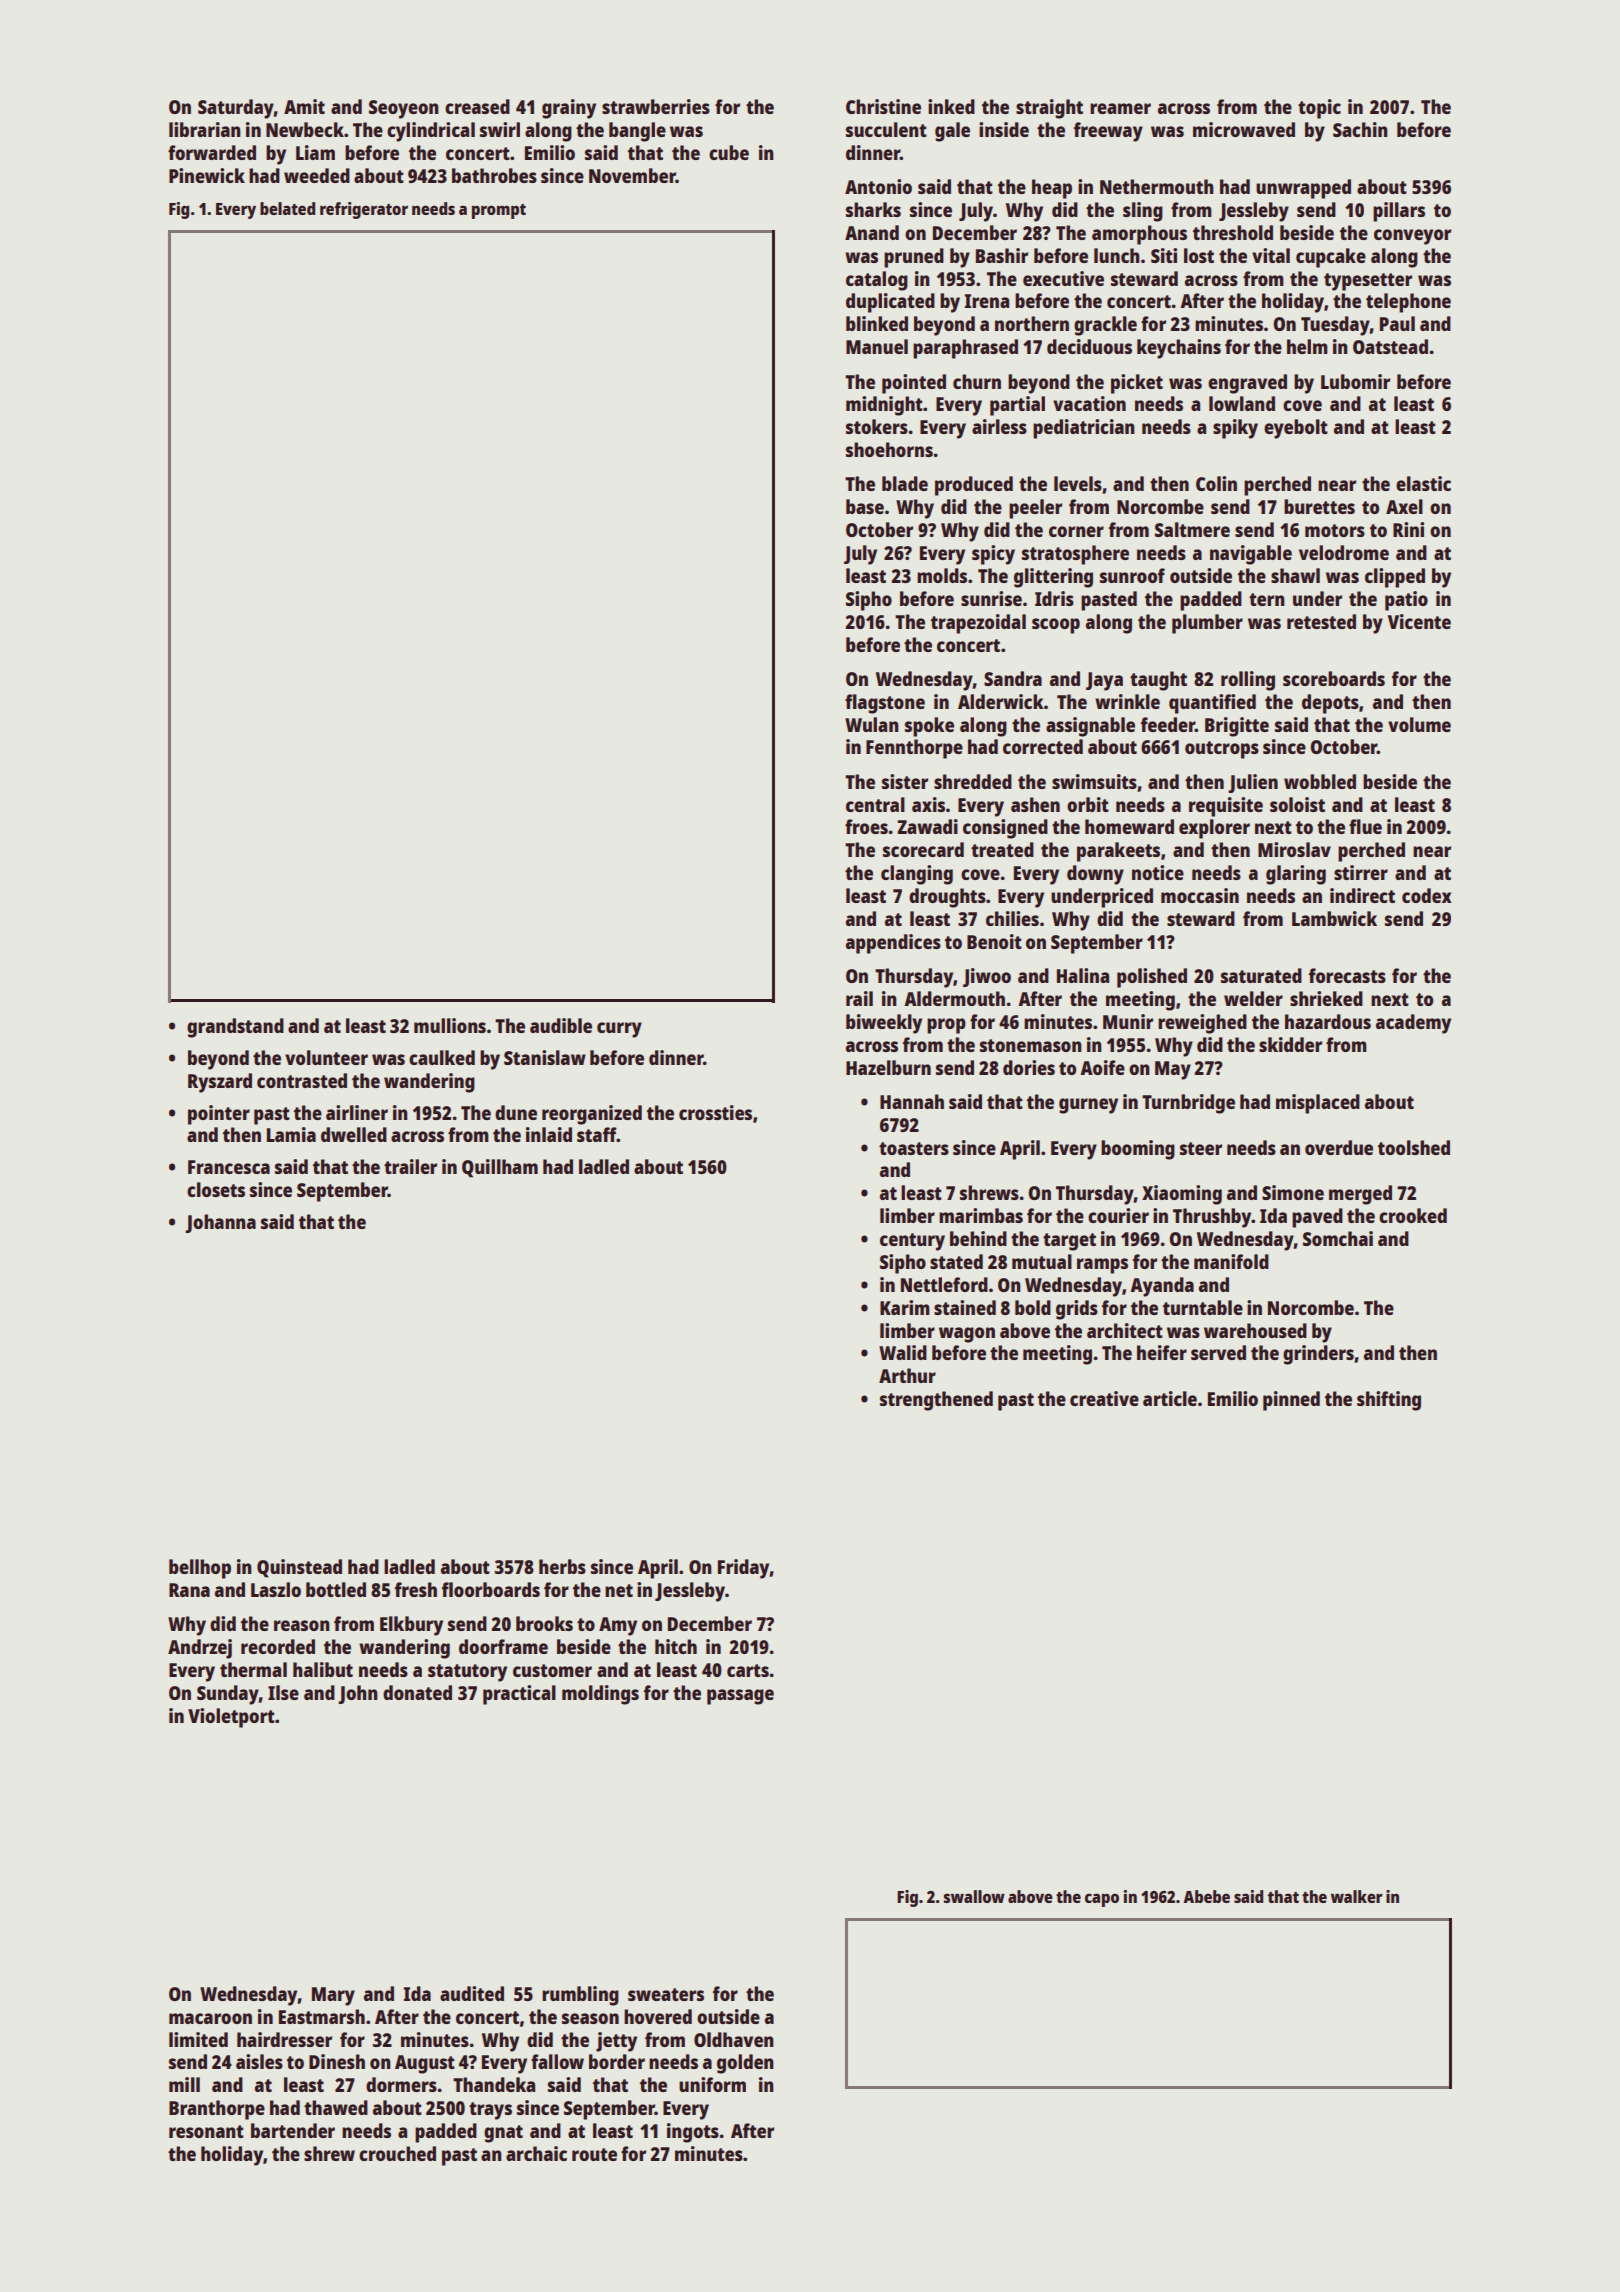  What do you see at coordinates (877, 426) in the screenshot?
I see `stokers` at bounding box center [877, 426].
